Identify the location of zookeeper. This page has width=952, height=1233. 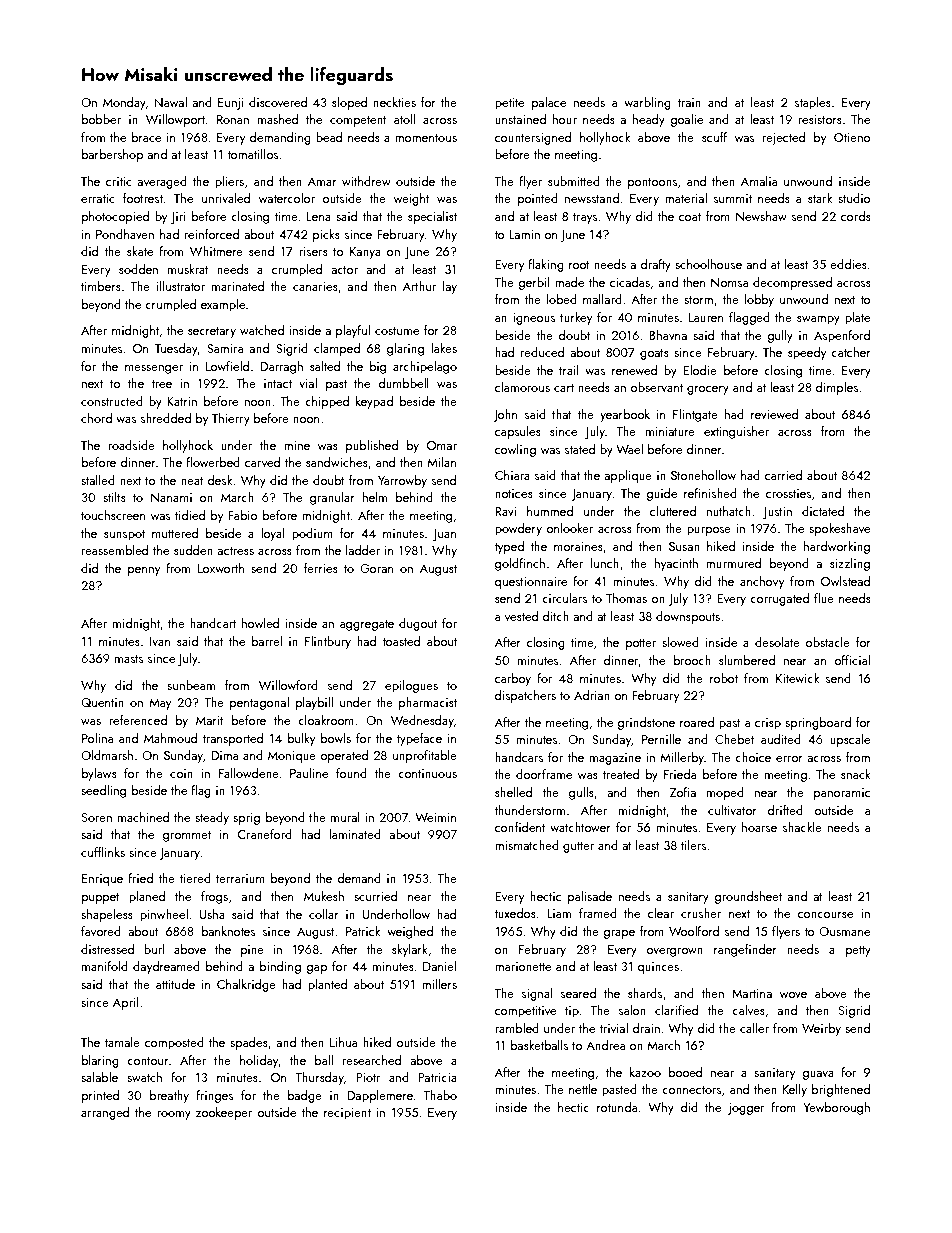
(224, 1113).
